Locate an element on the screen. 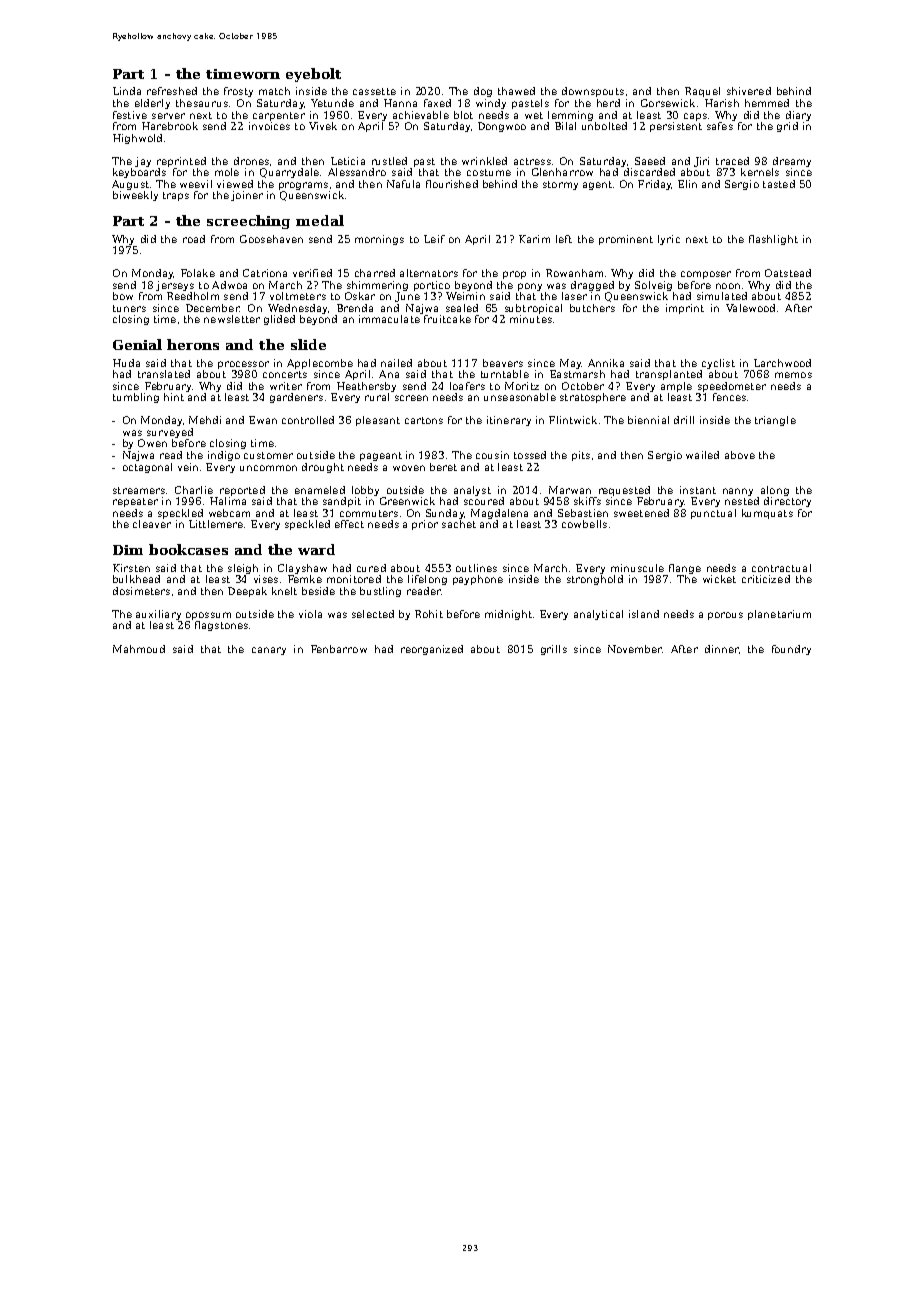 The height and width of the screenshot is (1308, 924). Deepak is located at coordinates (247, 592).
